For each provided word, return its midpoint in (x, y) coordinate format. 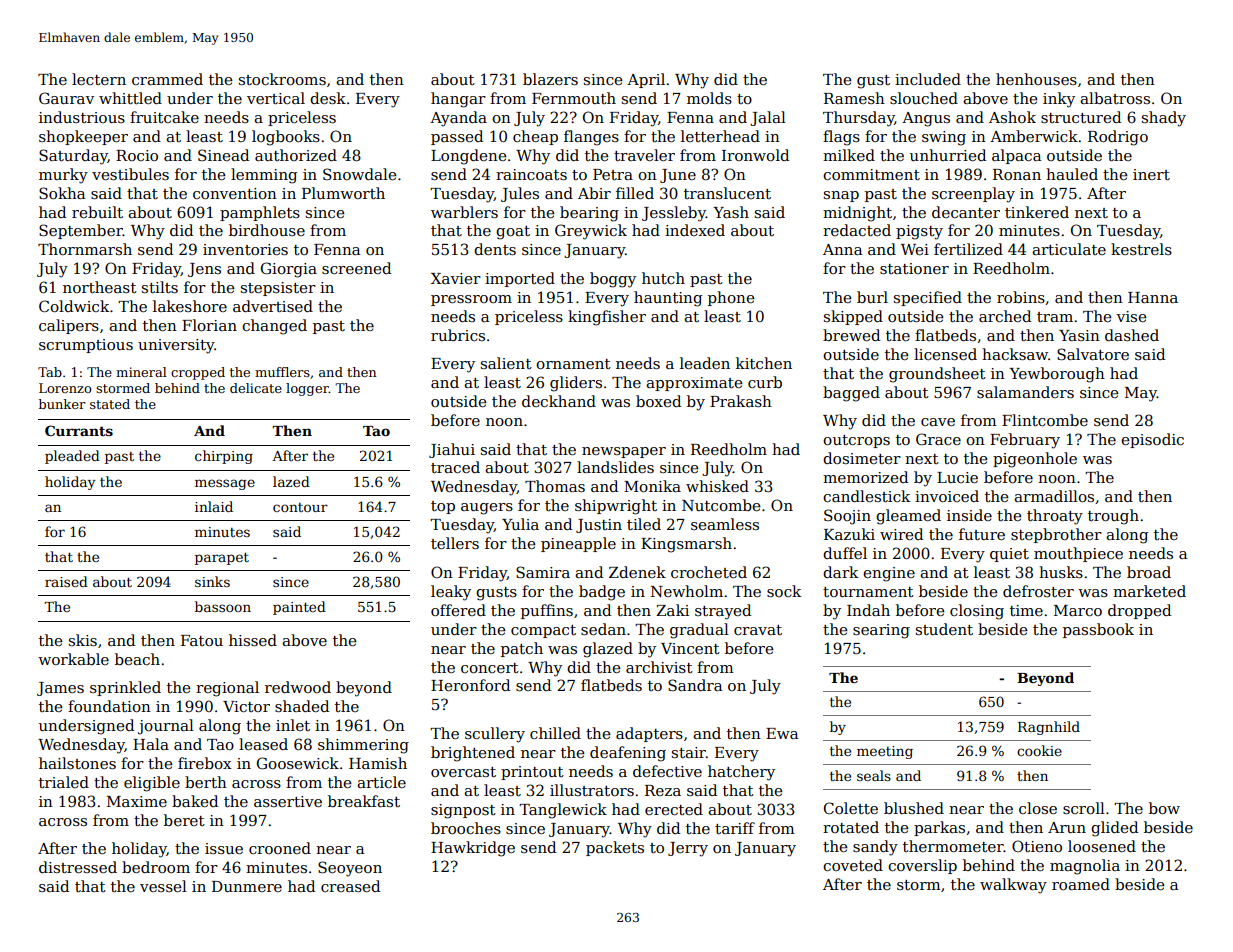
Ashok (1012, 117)
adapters (649, 734)
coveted (853, 865)
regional (227, 689)
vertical (276, 98)
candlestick (866, 496)
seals (874, 775)
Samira (543, 572)
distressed (78, 867)
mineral (141, 372)
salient (506, 363)
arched (1005, 316)
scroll (1084, 808)
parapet (222, 558)
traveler (644, 155)
